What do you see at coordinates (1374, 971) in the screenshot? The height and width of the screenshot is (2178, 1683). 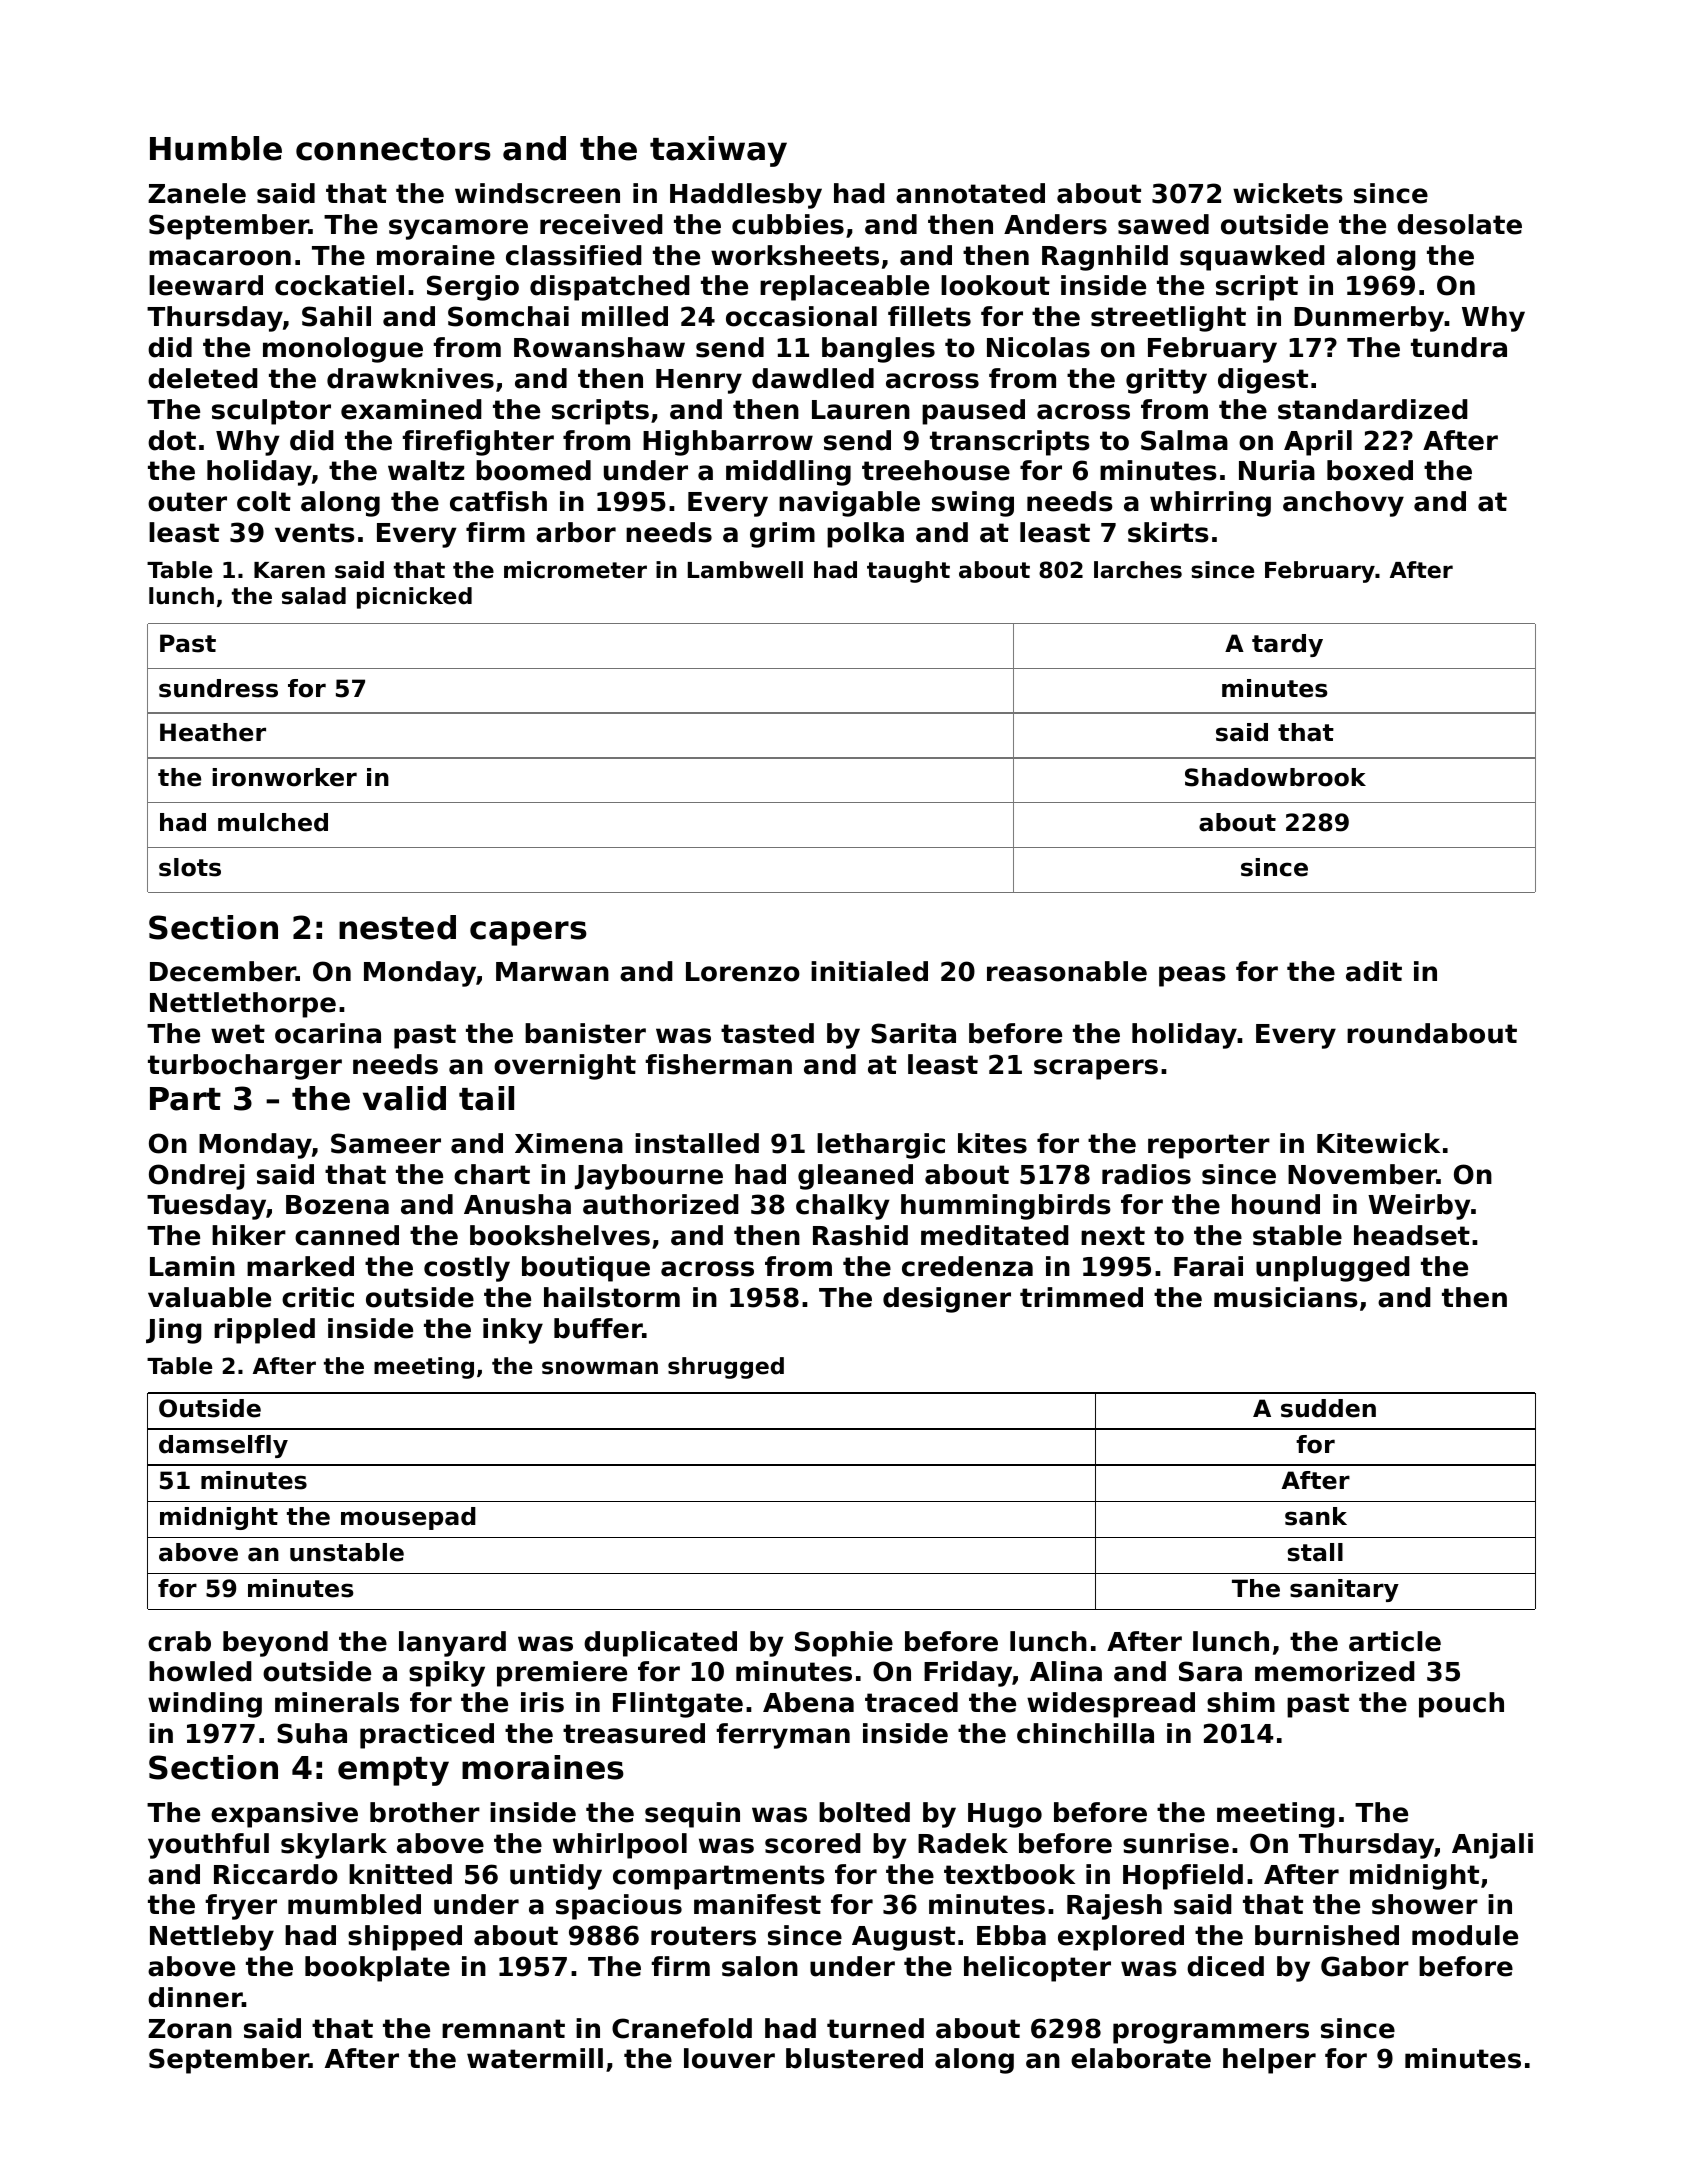 I see `adit` at bounding box center [1374, 971].
